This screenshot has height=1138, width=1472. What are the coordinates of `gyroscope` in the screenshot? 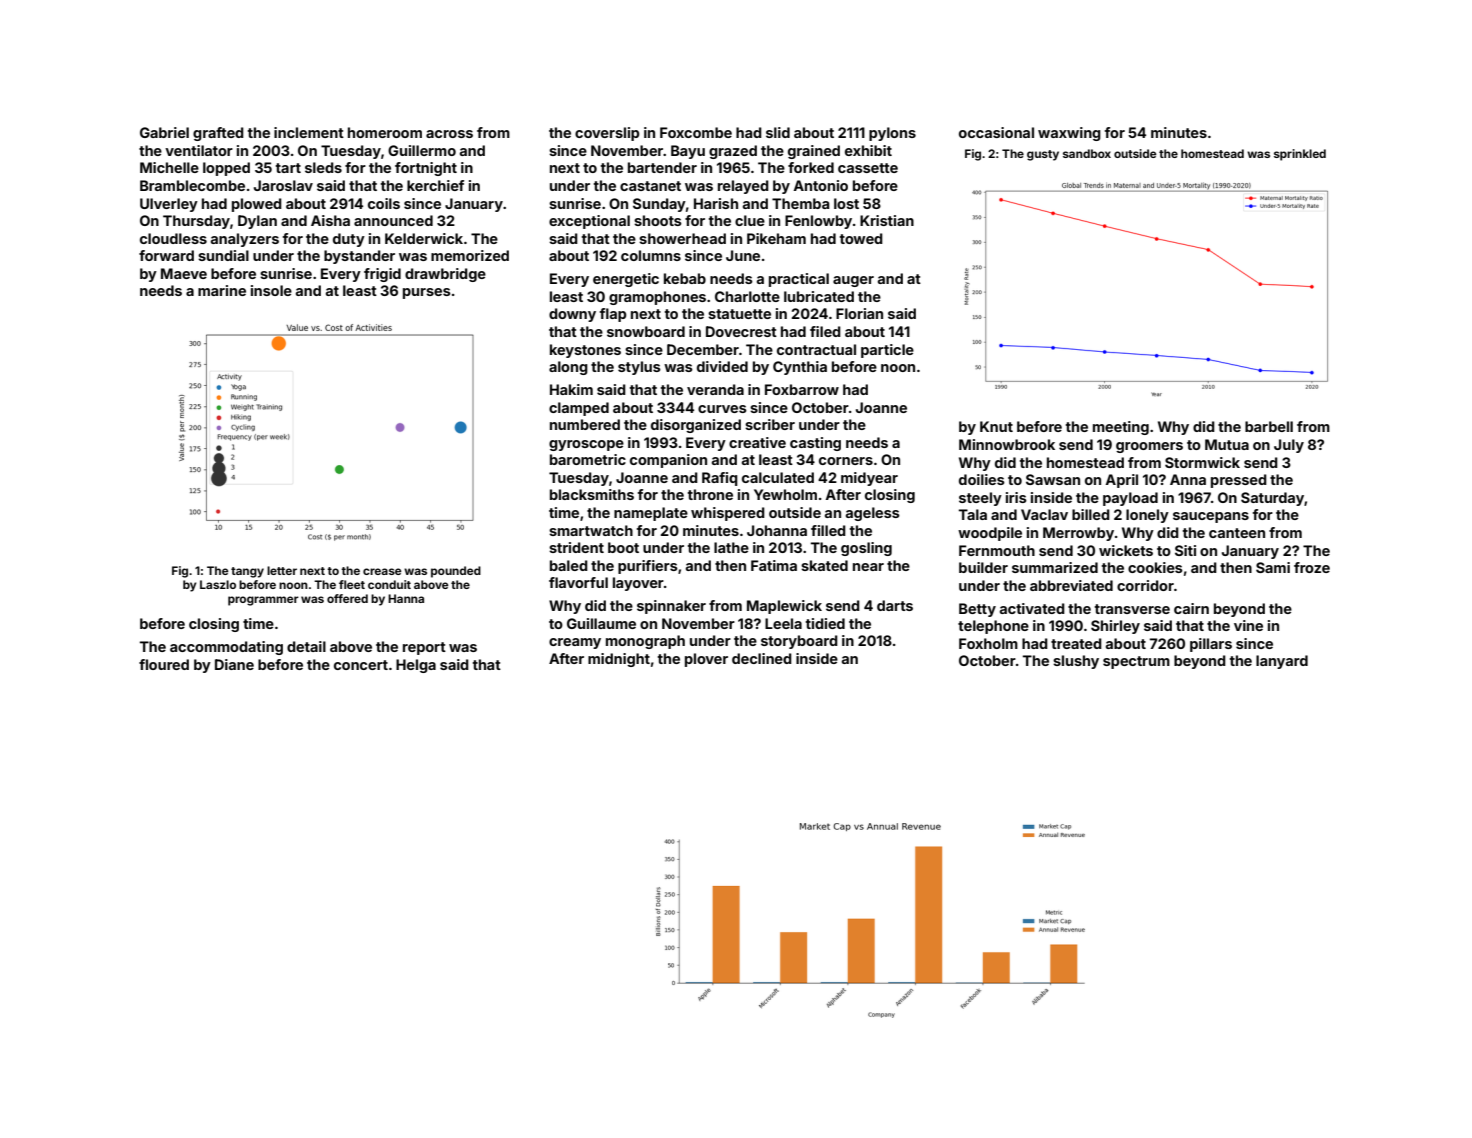 It's located at (586, 445).
